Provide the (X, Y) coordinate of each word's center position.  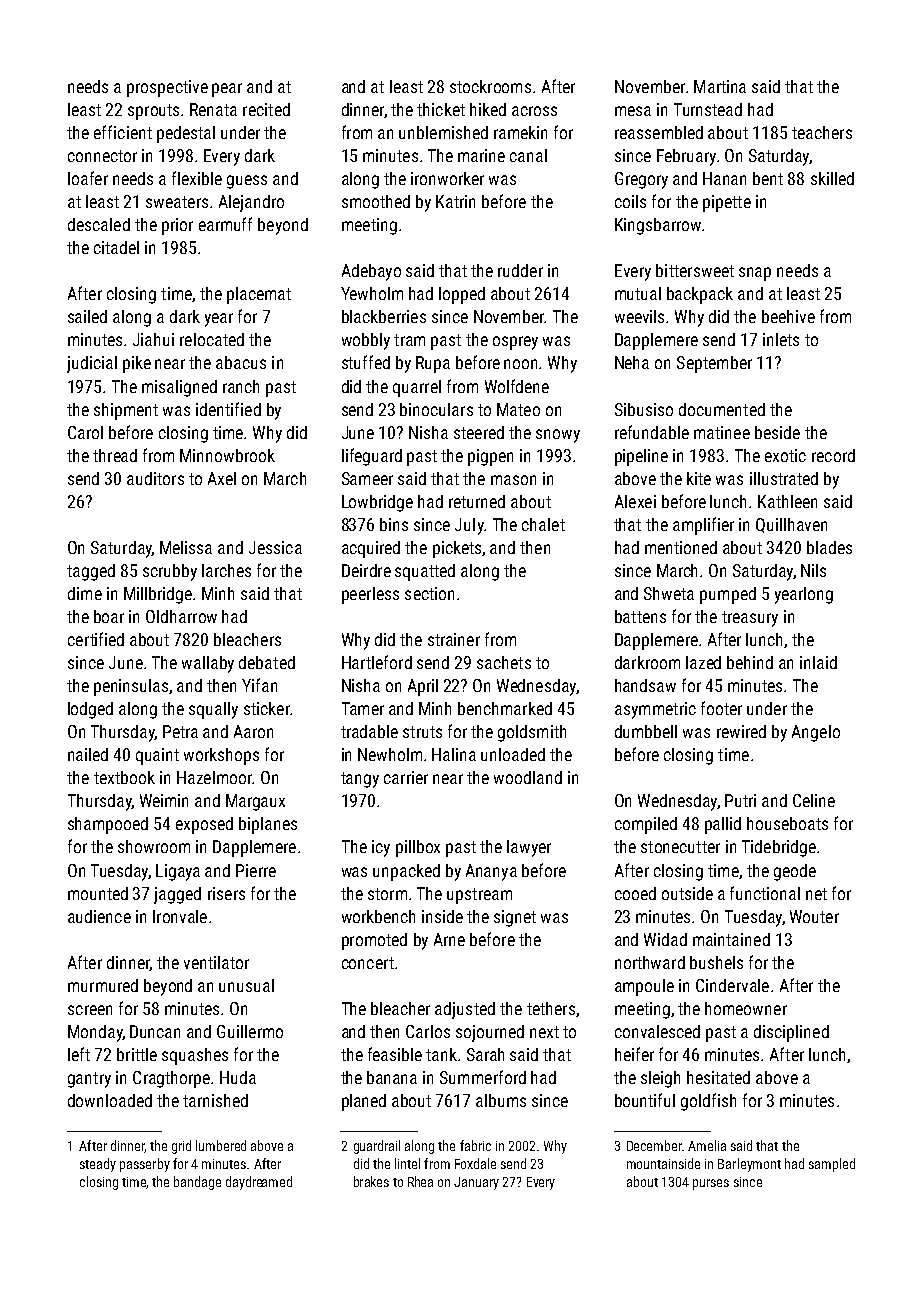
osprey (515, 343)
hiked (488, 109)
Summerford (483, 1077)
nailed (88, 754)
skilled (832, 178)
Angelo (816, 733)
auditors (155, 478)
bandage (197, 1183)
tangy (360, 780)
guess (247, 182)
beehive (788, 316)
